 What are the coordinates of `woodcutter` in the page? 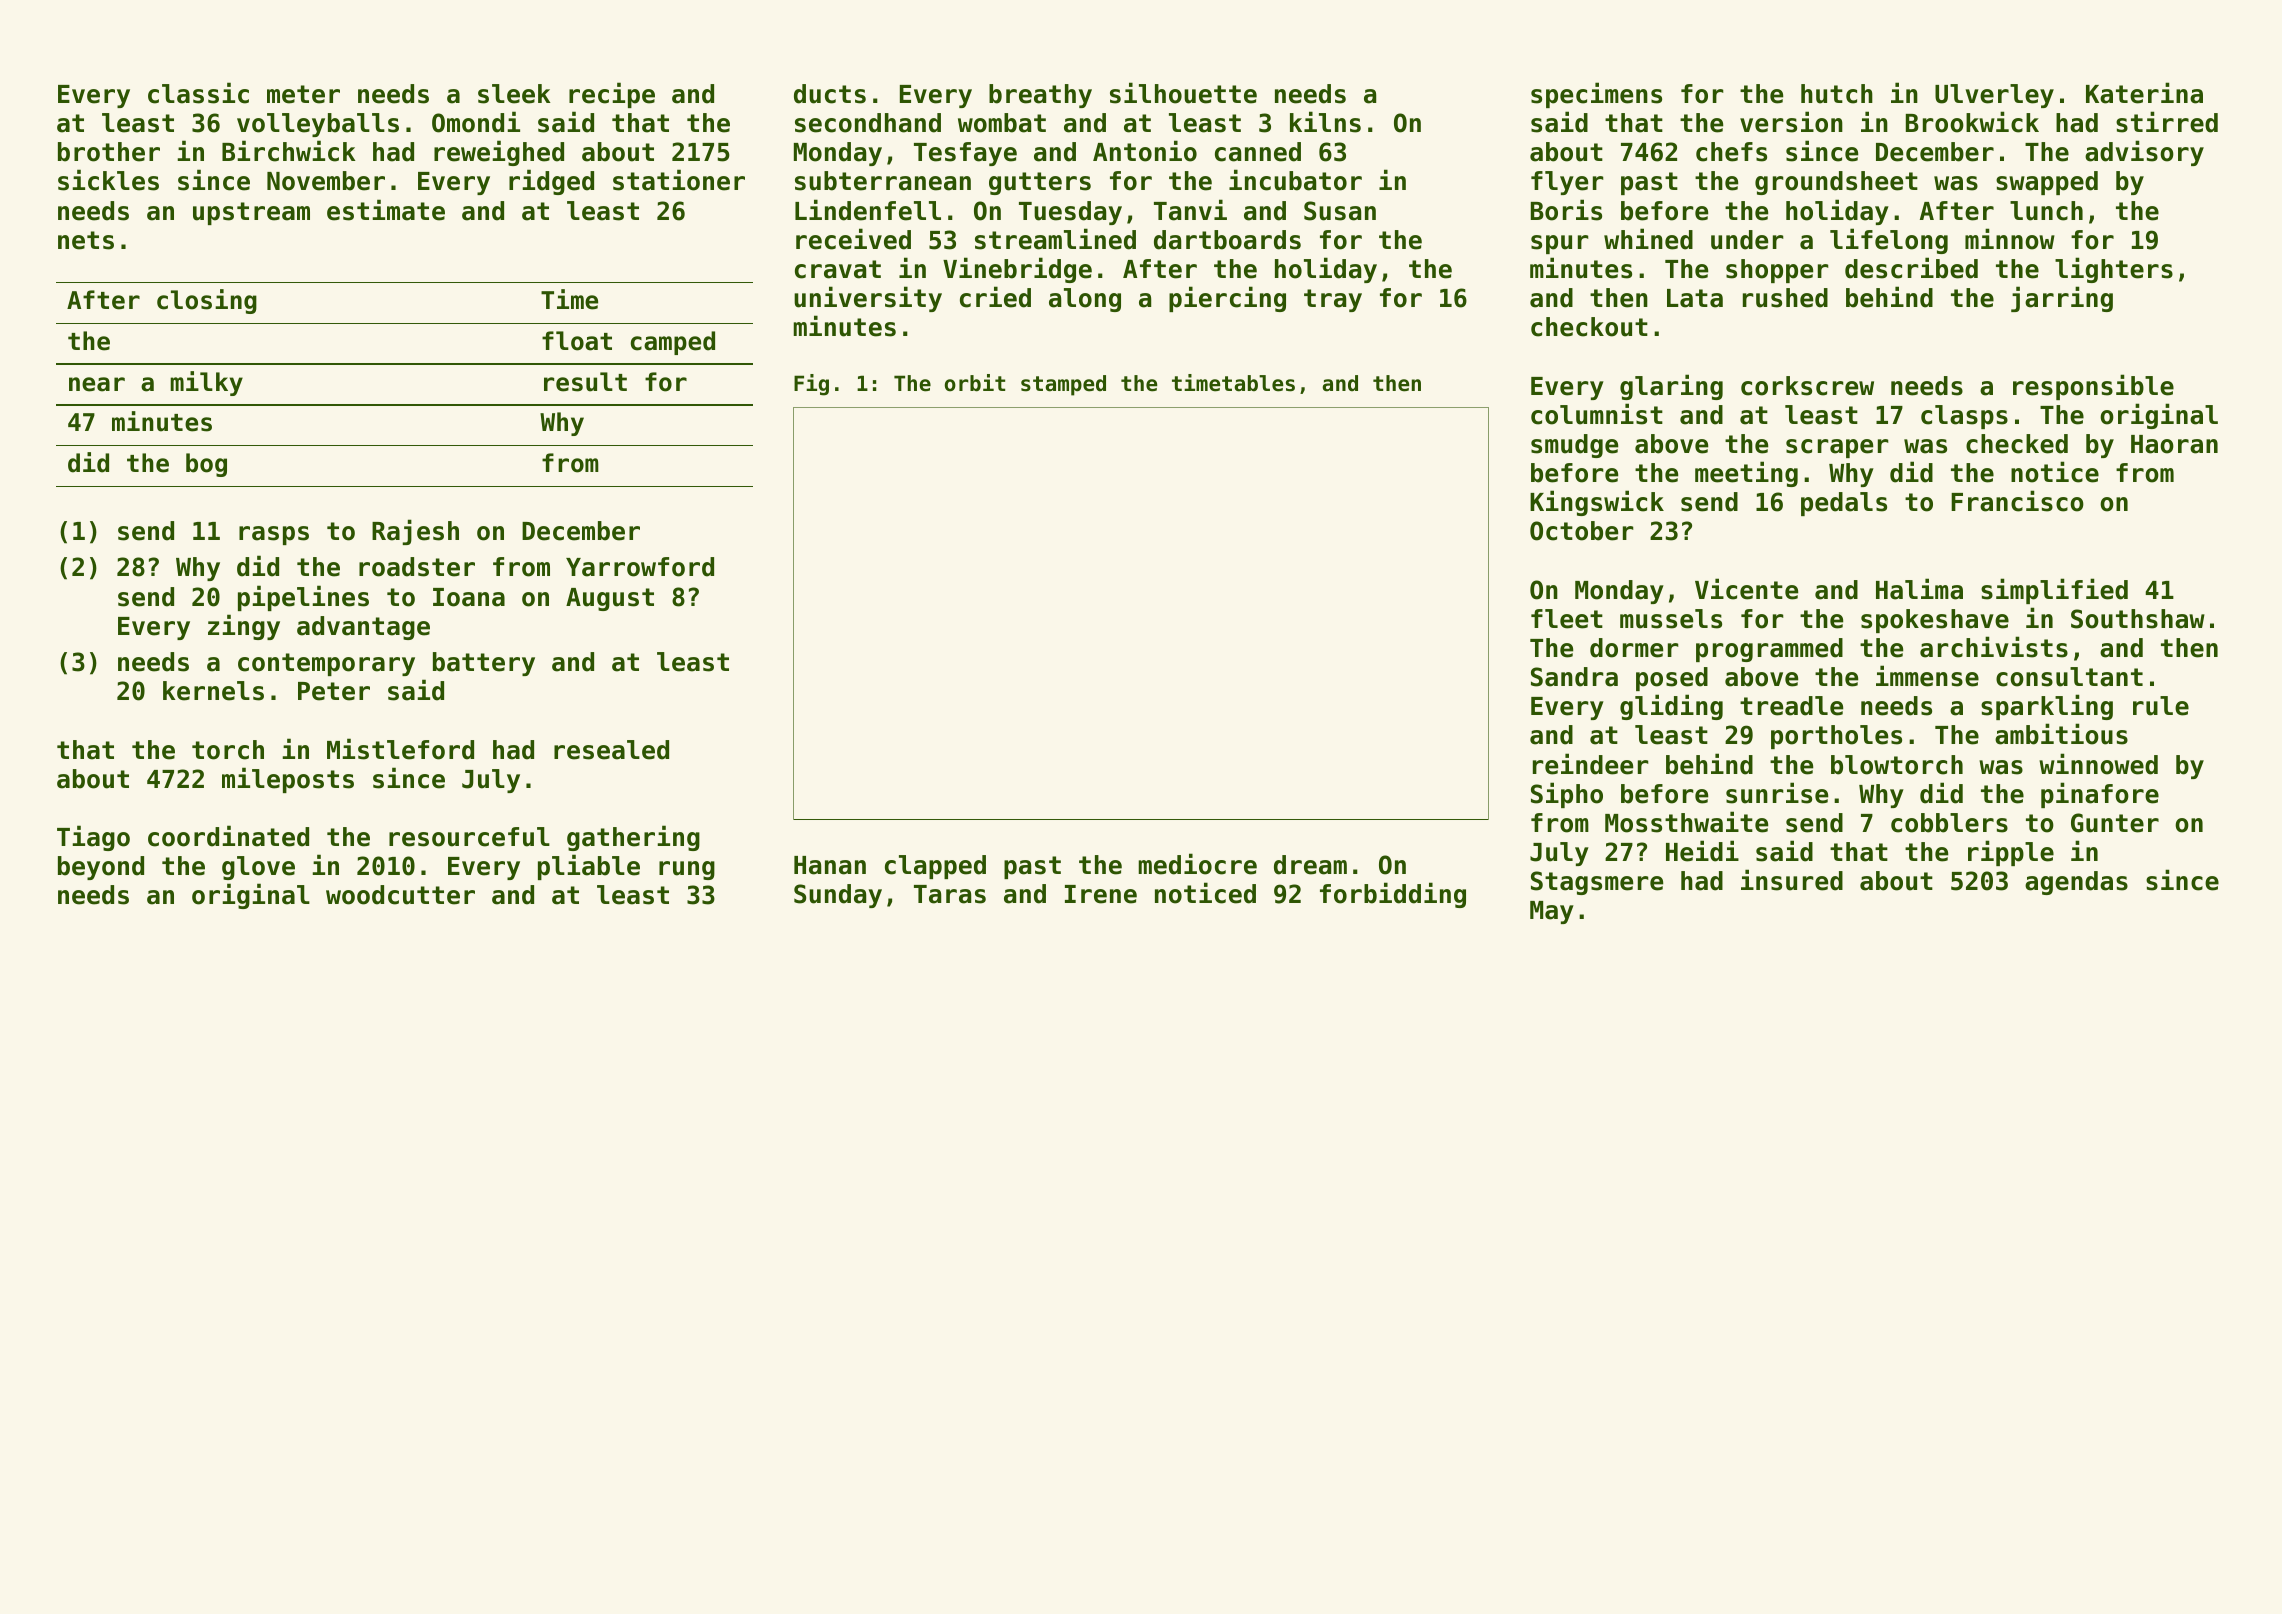 It's located at (400, 895).
